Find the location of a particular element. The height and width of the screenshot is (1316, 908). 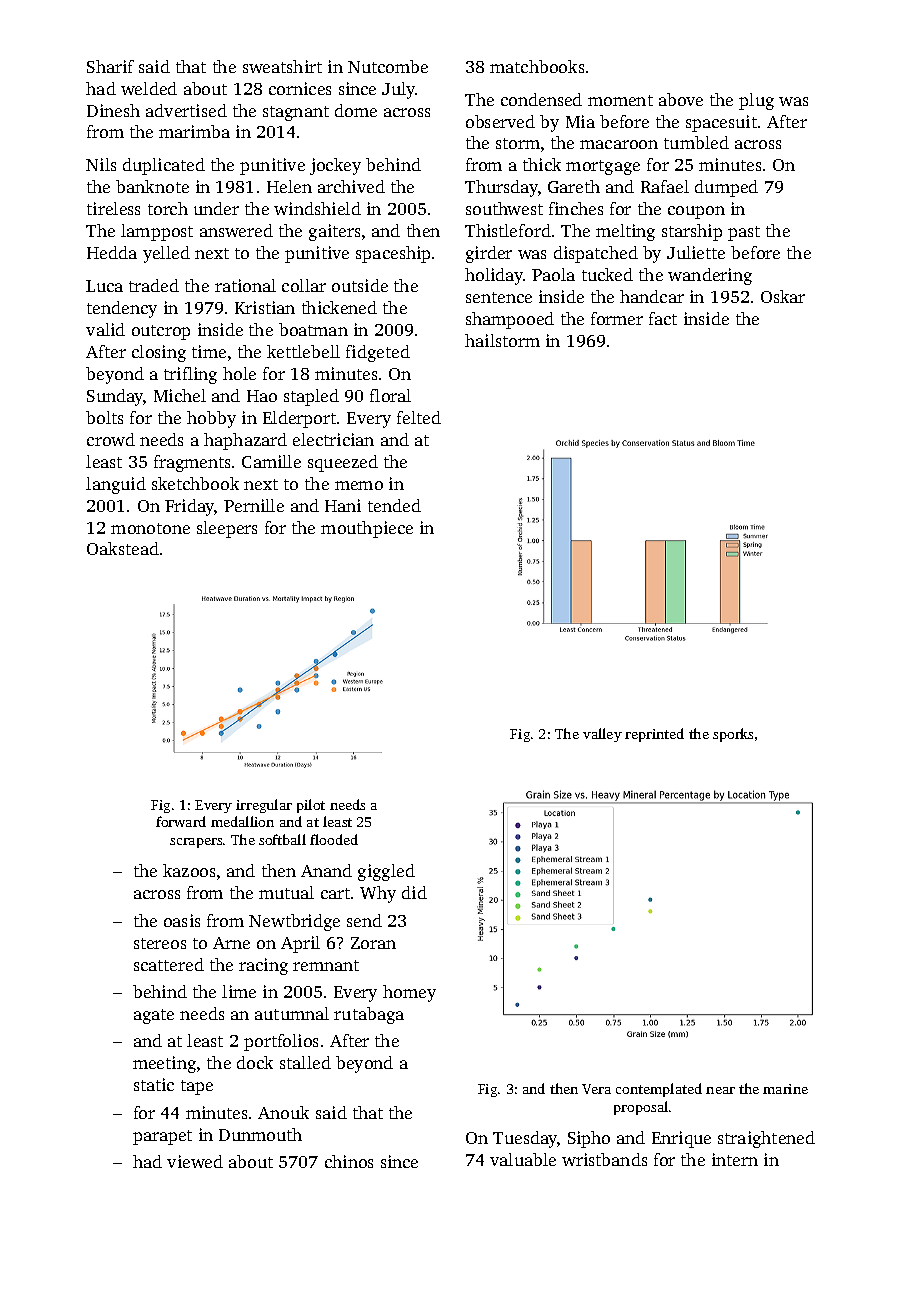

Nils is located at coordinates (101, 164).
